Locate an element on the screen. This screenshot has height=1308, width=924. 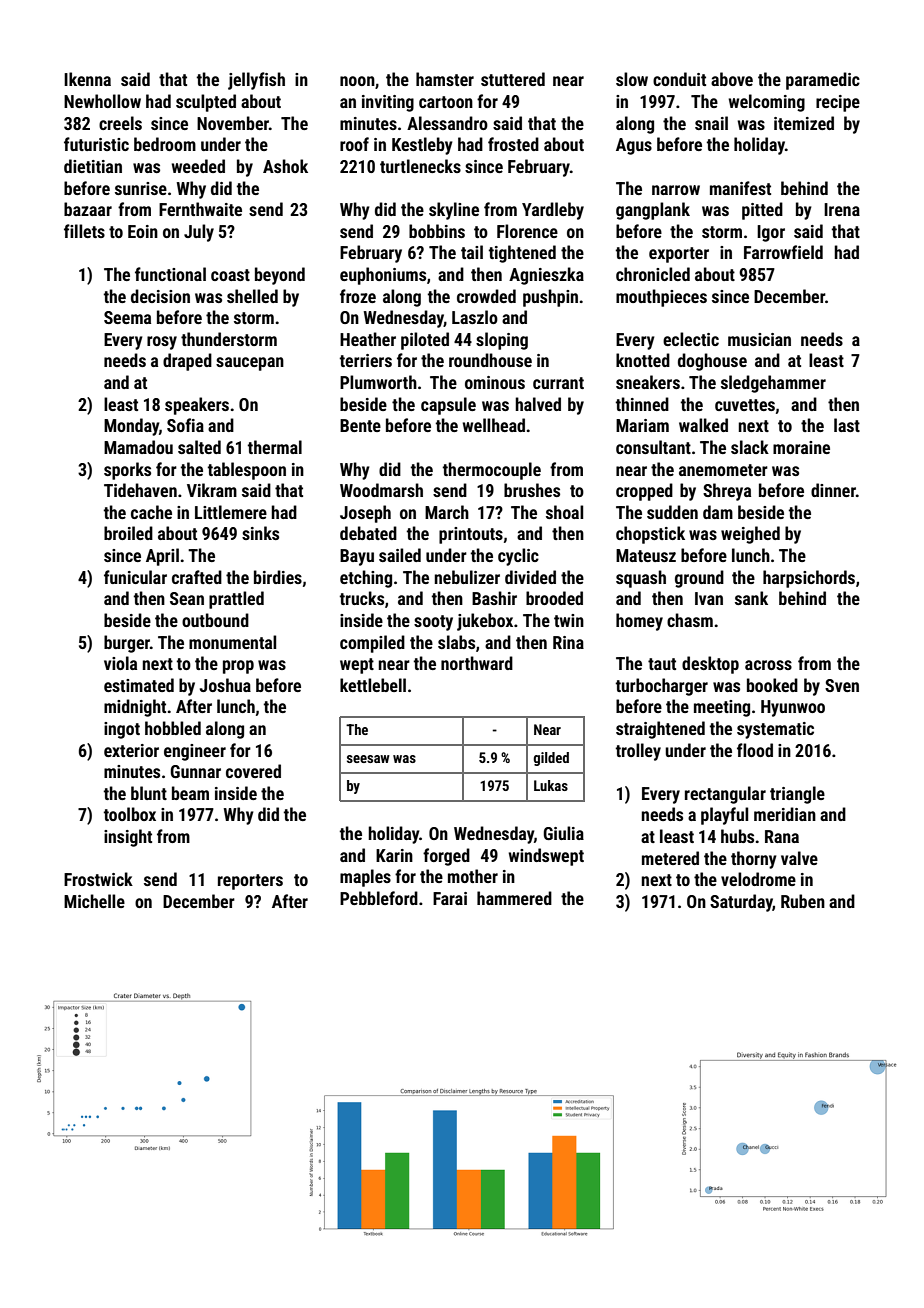
printouts is located at coordinates (471, 535).
